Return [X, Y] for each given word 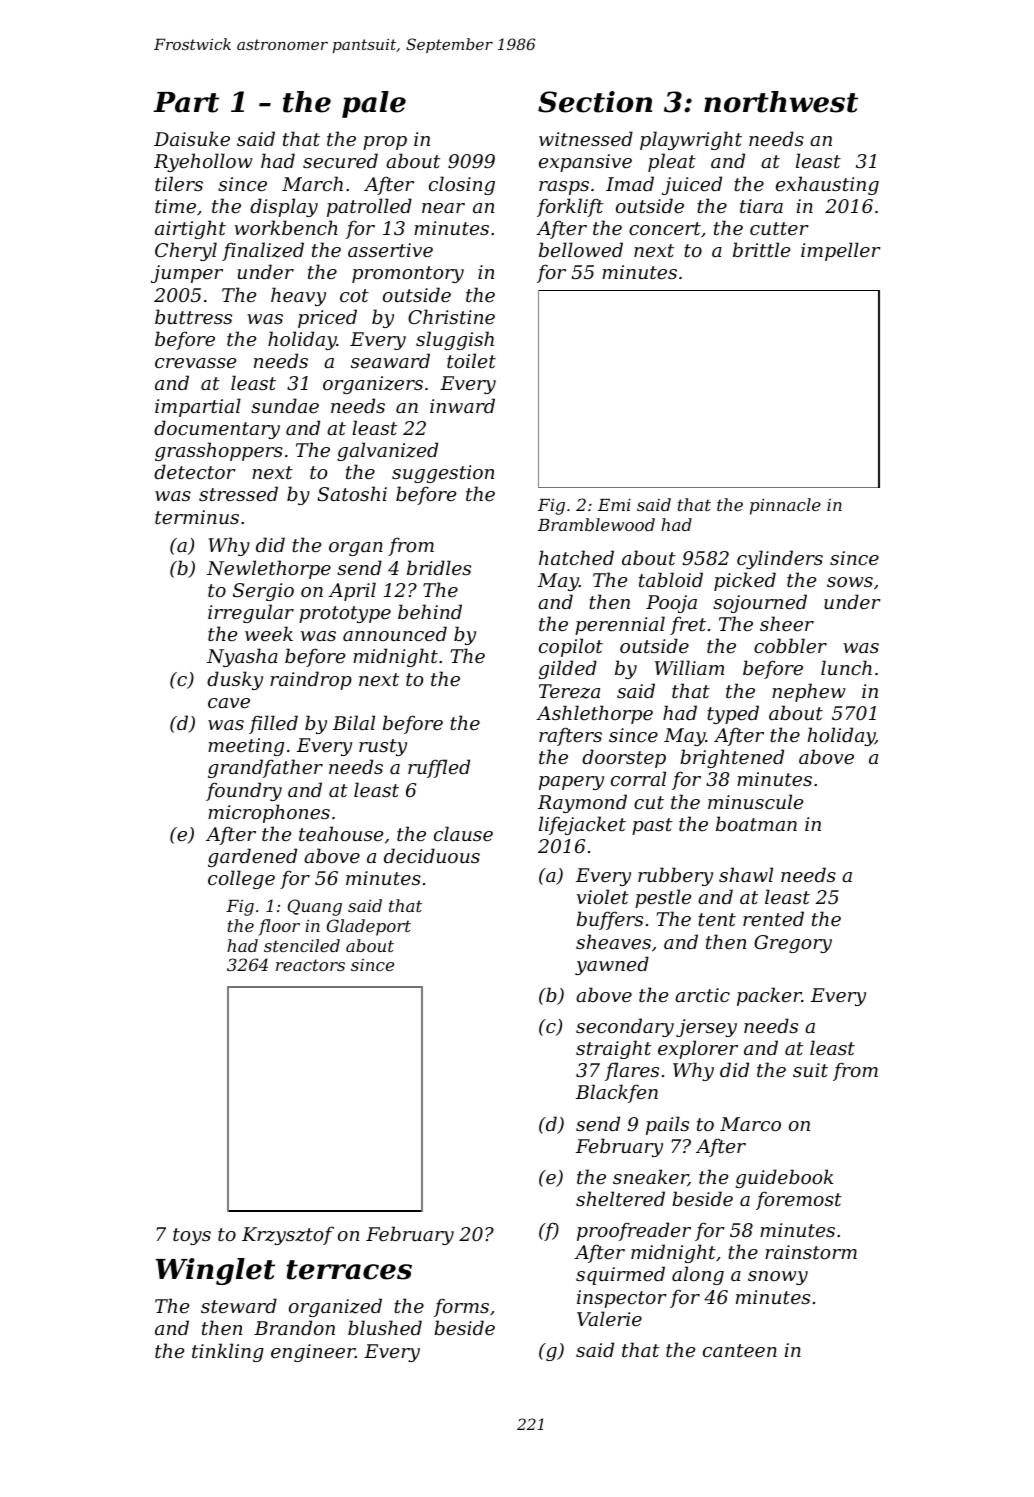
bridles [439, 567]
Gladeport [369, 927]
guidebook [784, 1178]
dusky [235, 680]
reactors [310, 965]
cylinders [780, 559]
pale [374, 104]
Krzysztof [288, 1235]
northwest [781, 102]
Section [595, 102]
